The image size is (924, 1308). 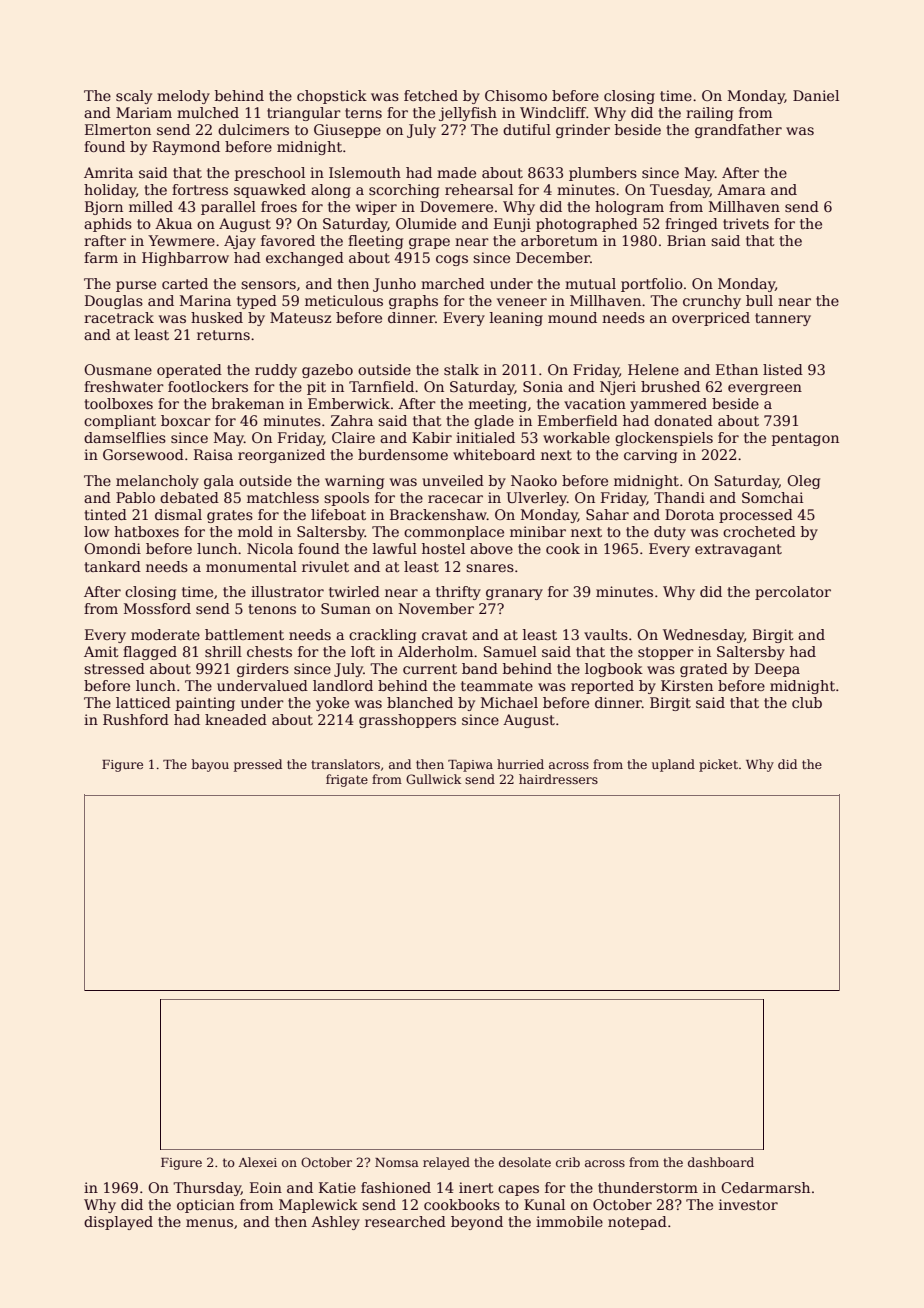 I want to click on Alexei, so click(x=257, y=1162).
